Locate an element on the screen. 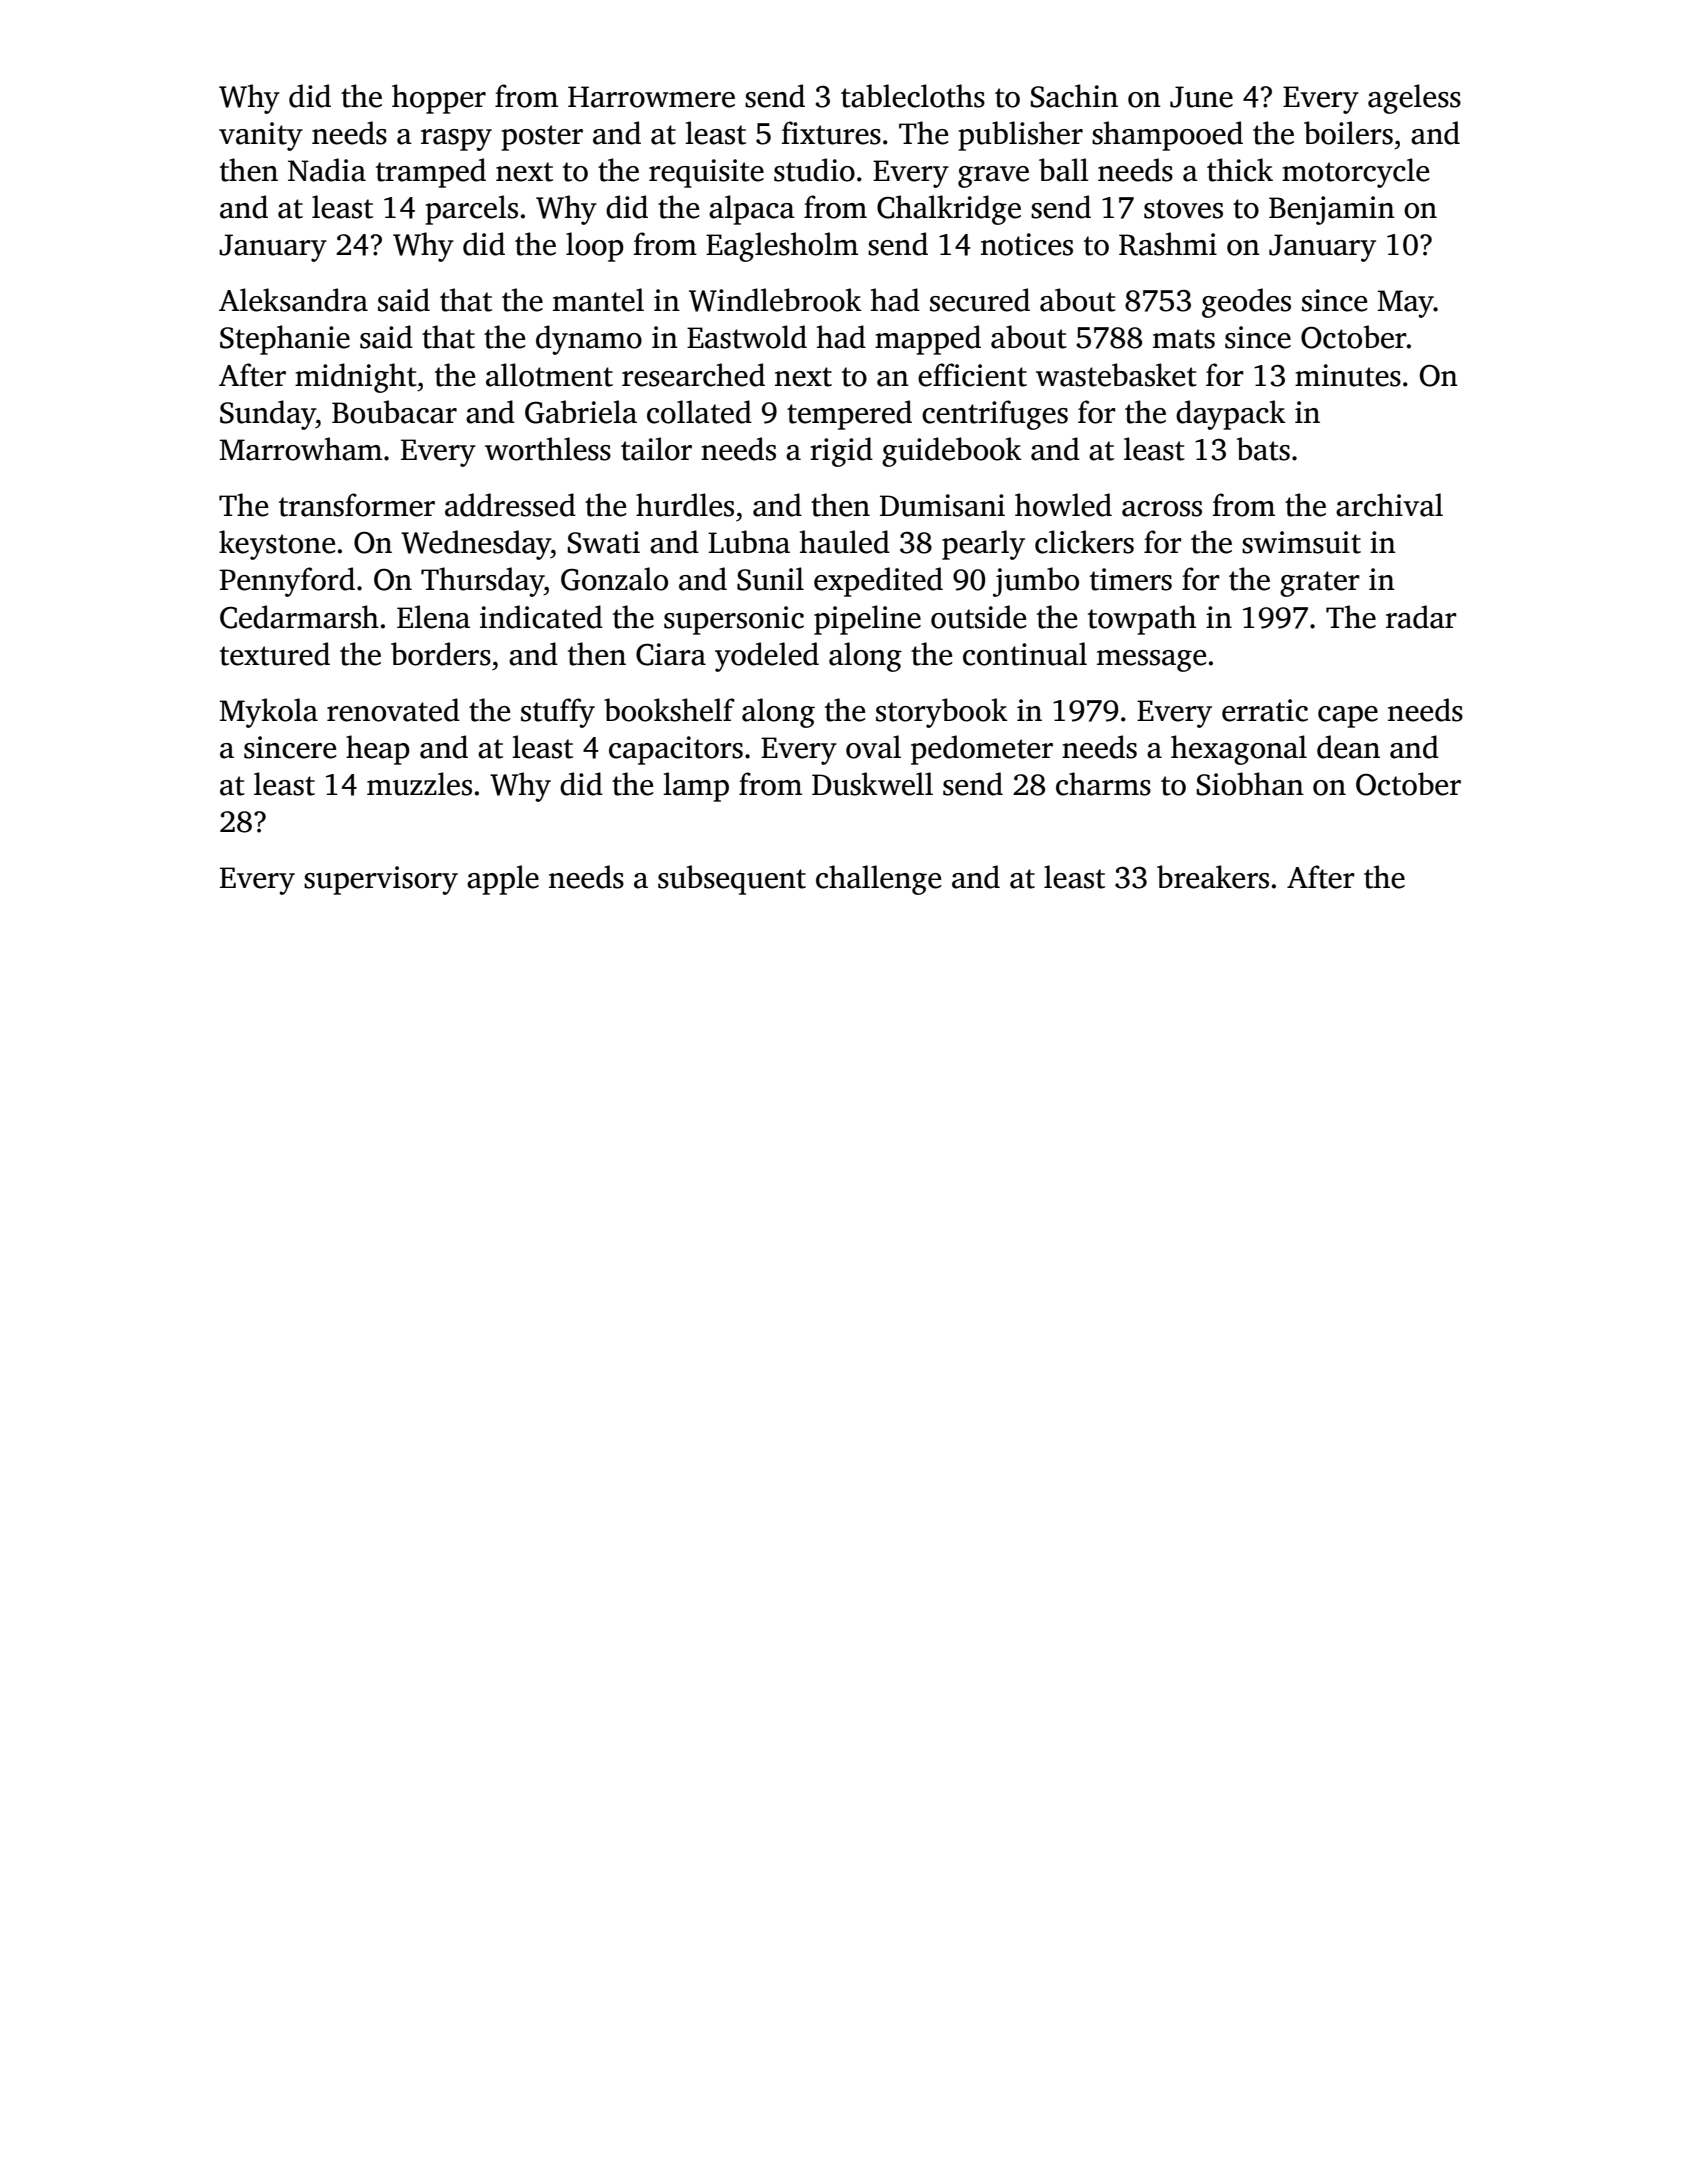  supersonic is located at coordinates (734, 620).
